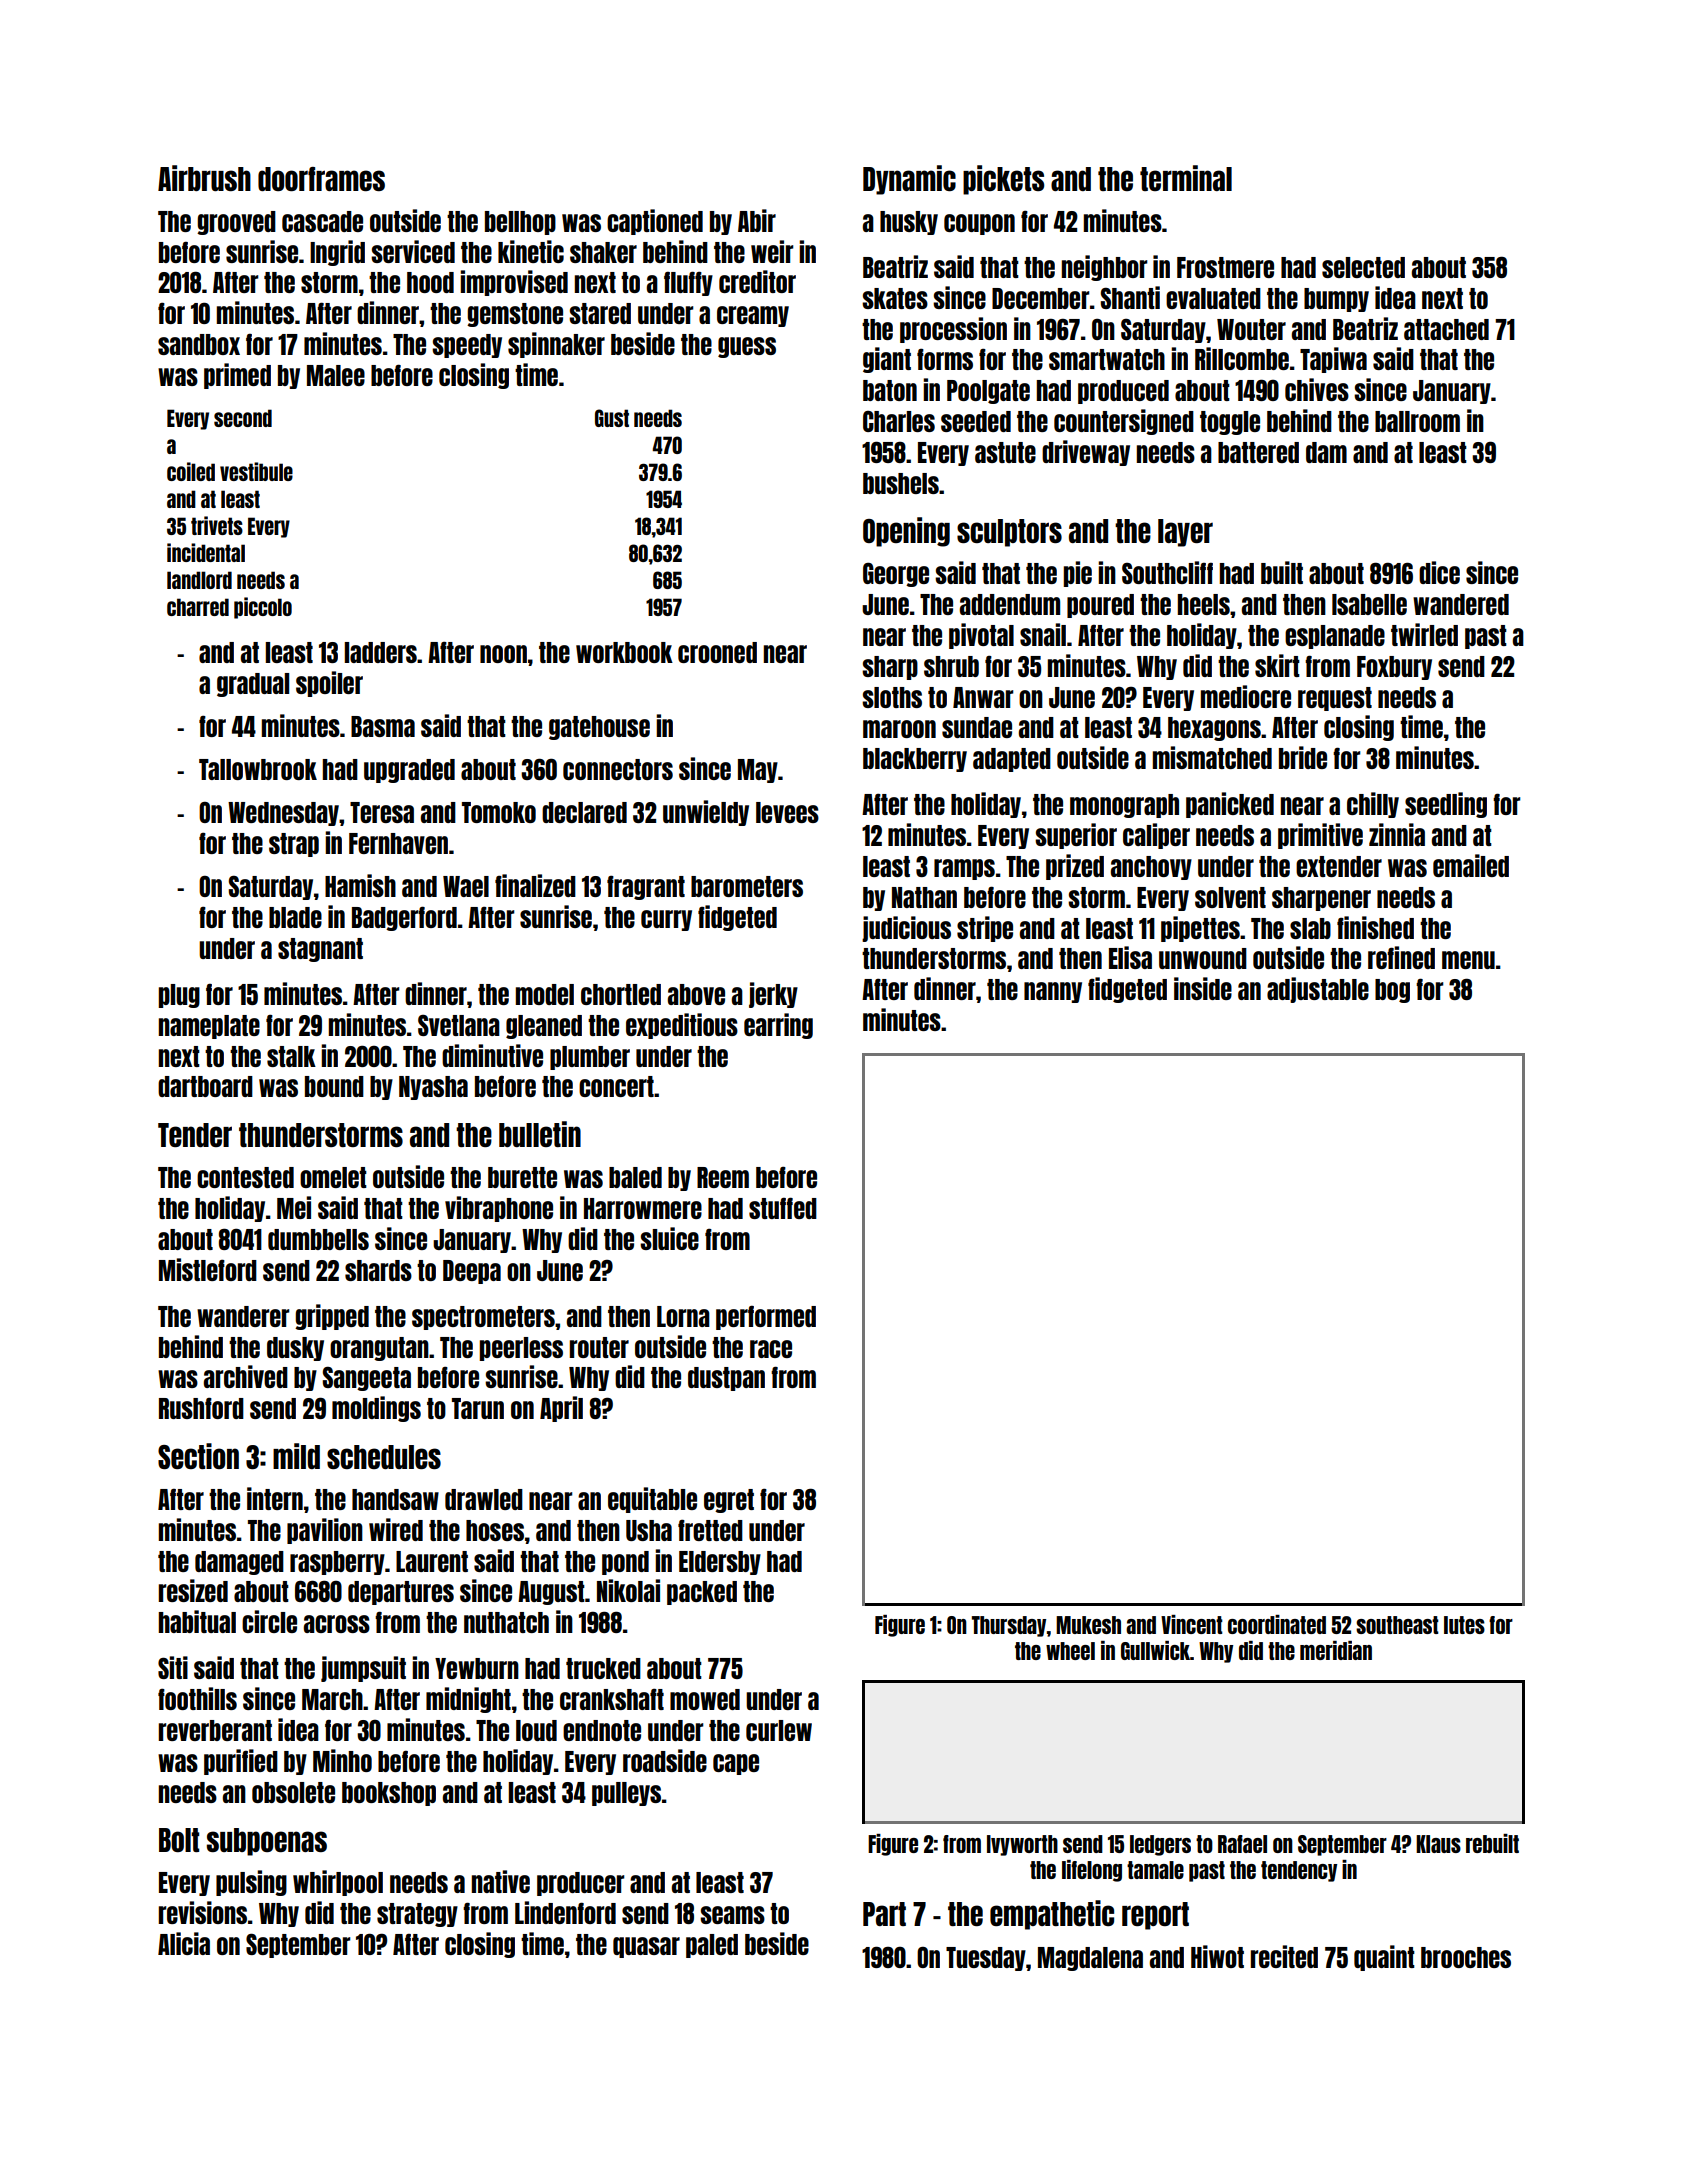 Image resolution: width=1683 pixels, height=2178 pixels. What do you see at coordinates (1186, 178) in the page?
I see `terminal` at bounding box center [1186, 178].
